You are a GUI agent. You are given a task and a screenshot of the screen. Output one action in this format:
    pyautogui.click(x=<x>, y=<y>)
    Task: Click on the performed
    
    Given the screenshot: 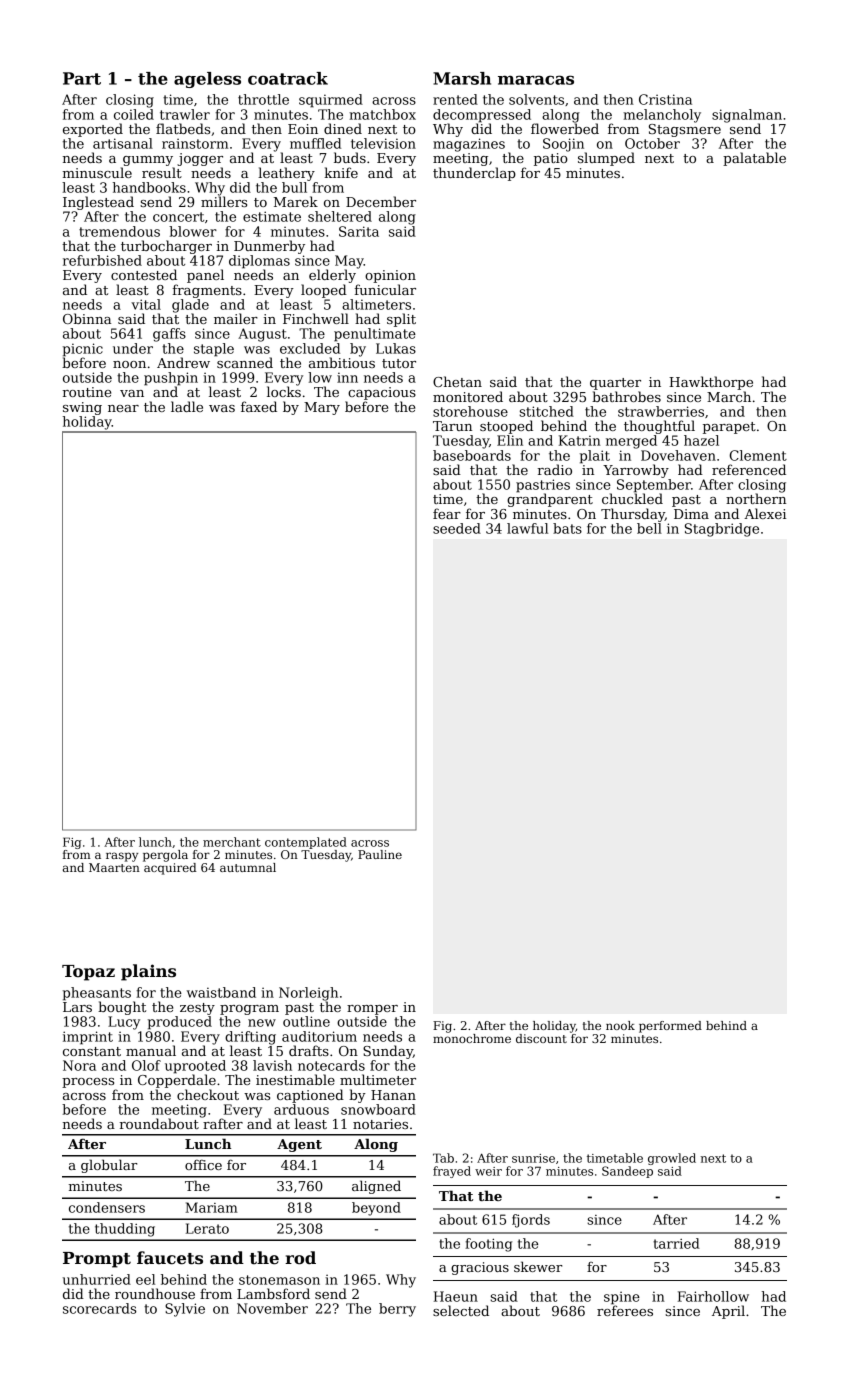 What is the action you would take?
    pyautogui.click(x=670, y=1027)
